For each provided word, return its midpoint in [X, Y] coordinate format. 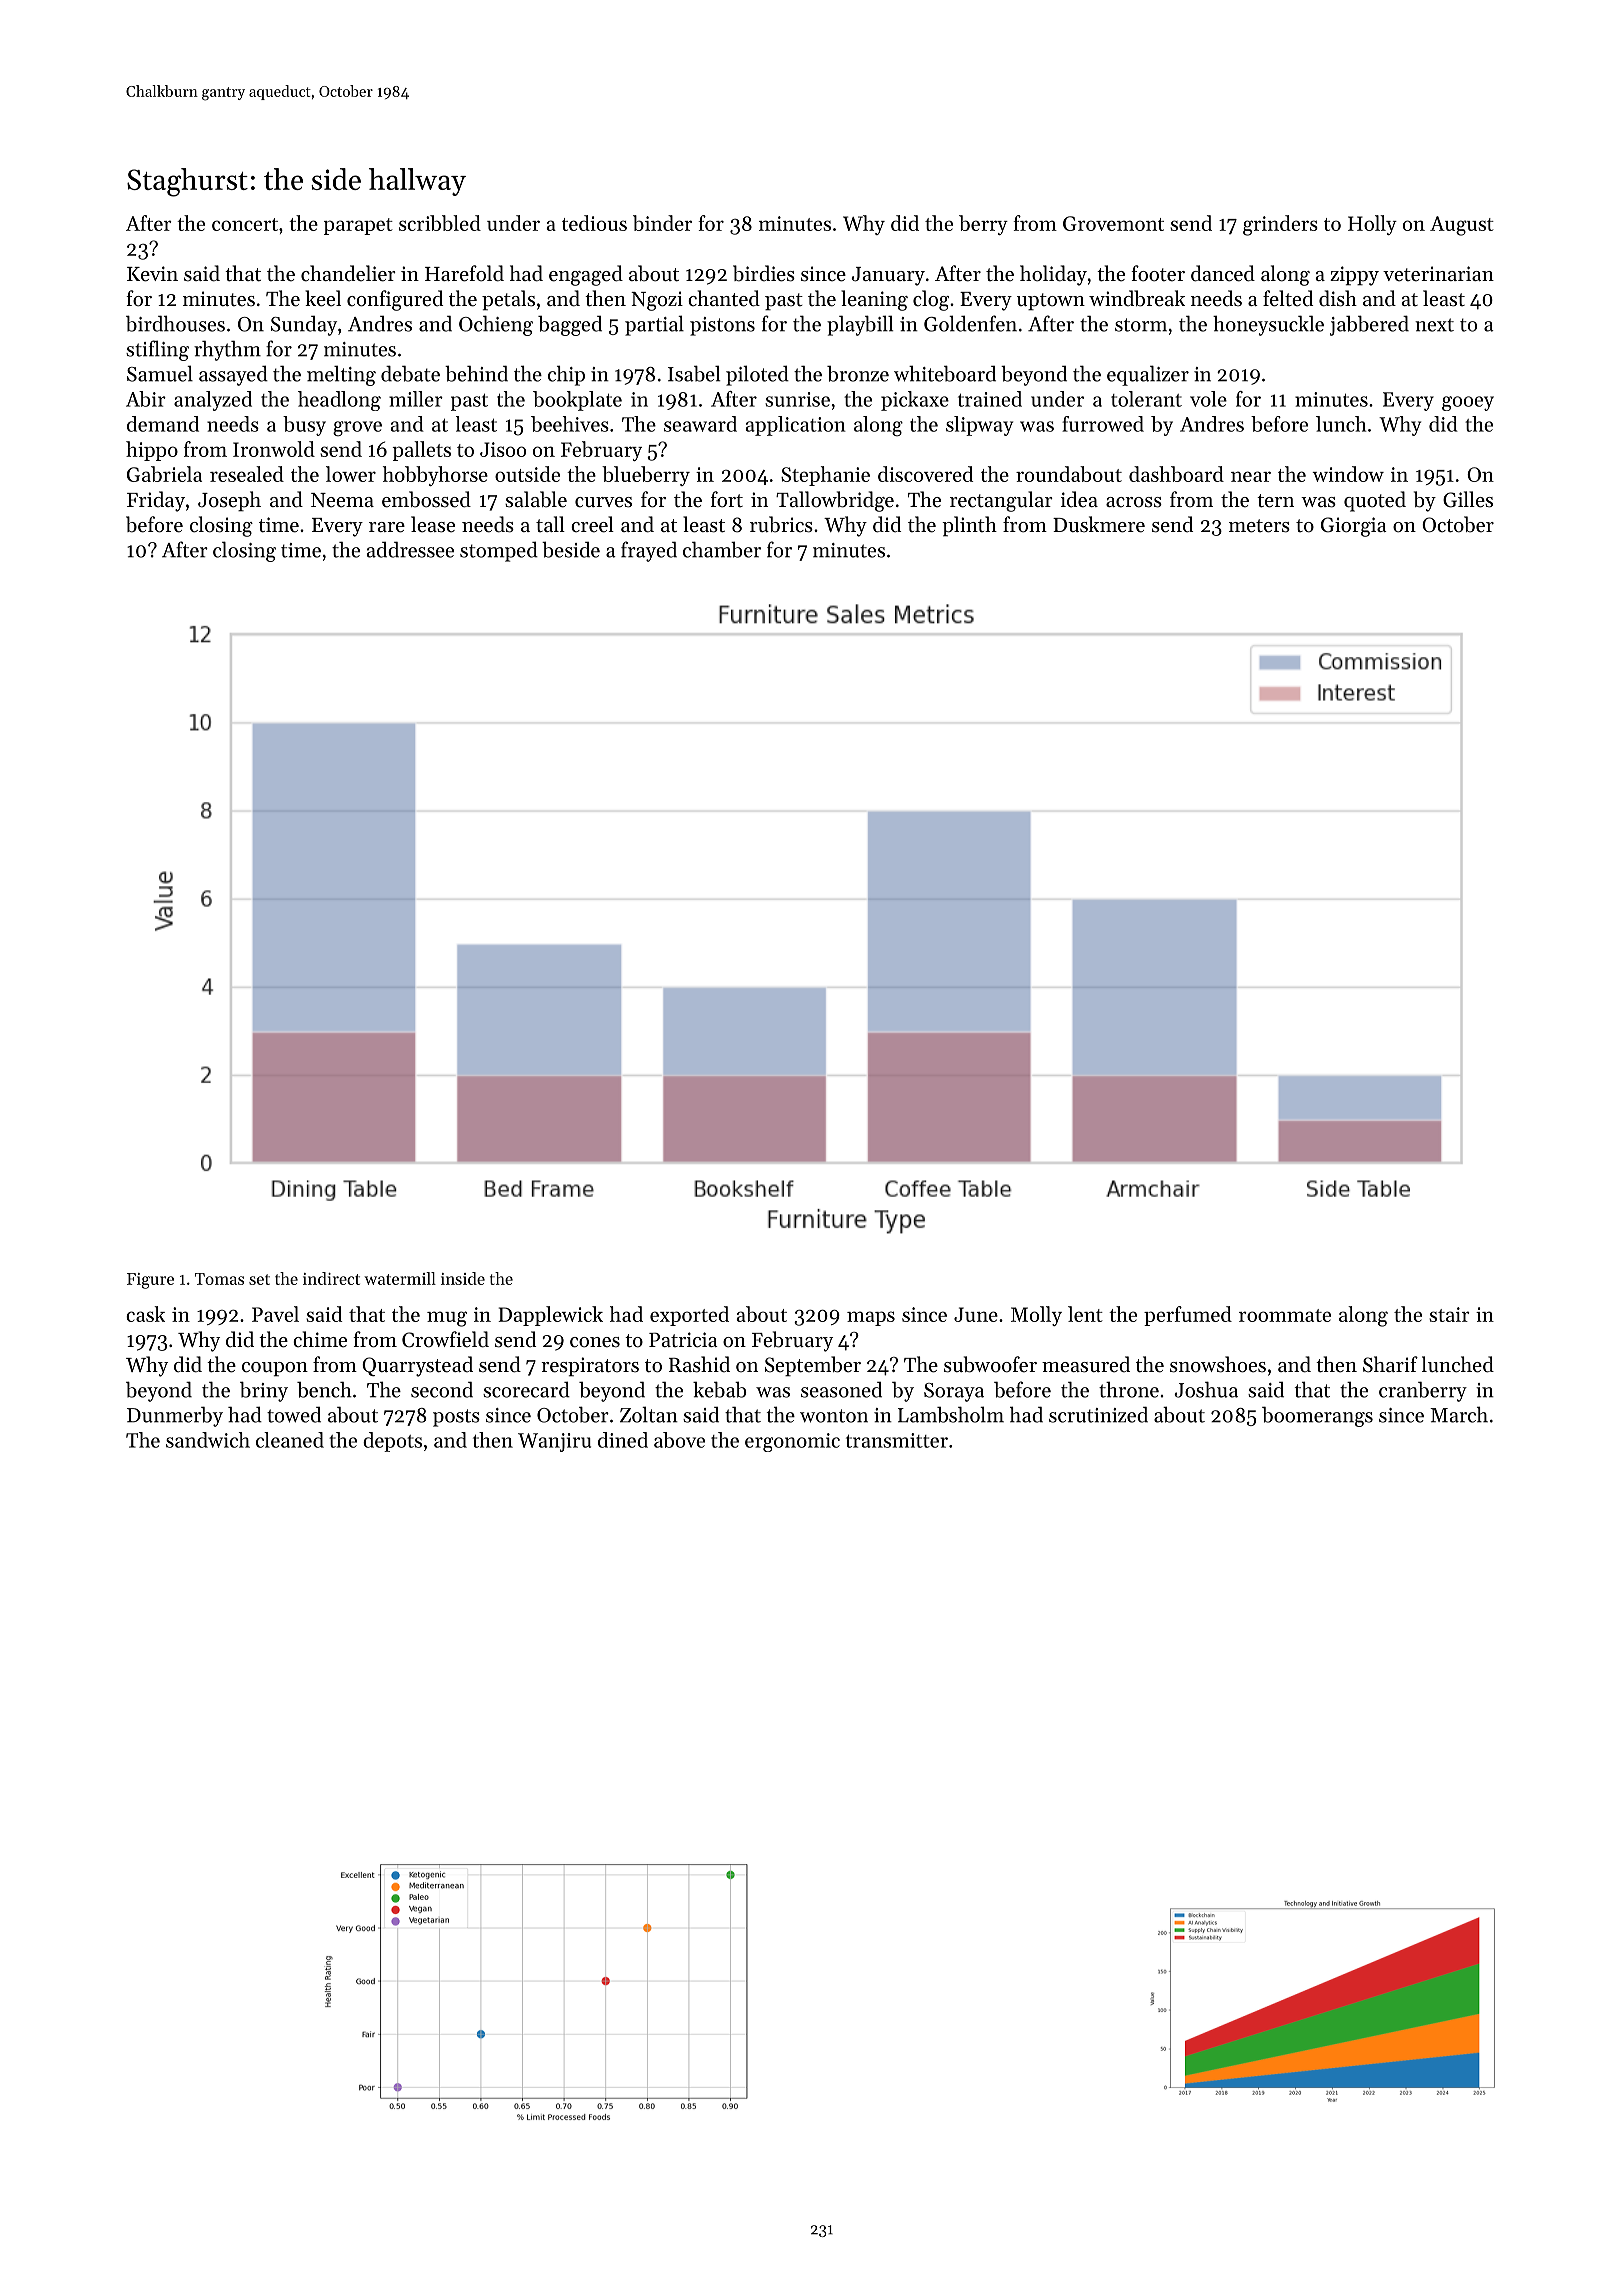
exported [689, 1316]
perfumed [1188, 1316]
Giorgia [1354, 527]
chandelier [348, 273]
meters [1259, 526]
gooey [1468, 403]
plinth [969, 526]
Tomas [219, 1279]
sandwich [208, 1440]
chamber [722, 549]
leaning [874, 300]
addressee [410, 549]
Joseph [229, 501]
